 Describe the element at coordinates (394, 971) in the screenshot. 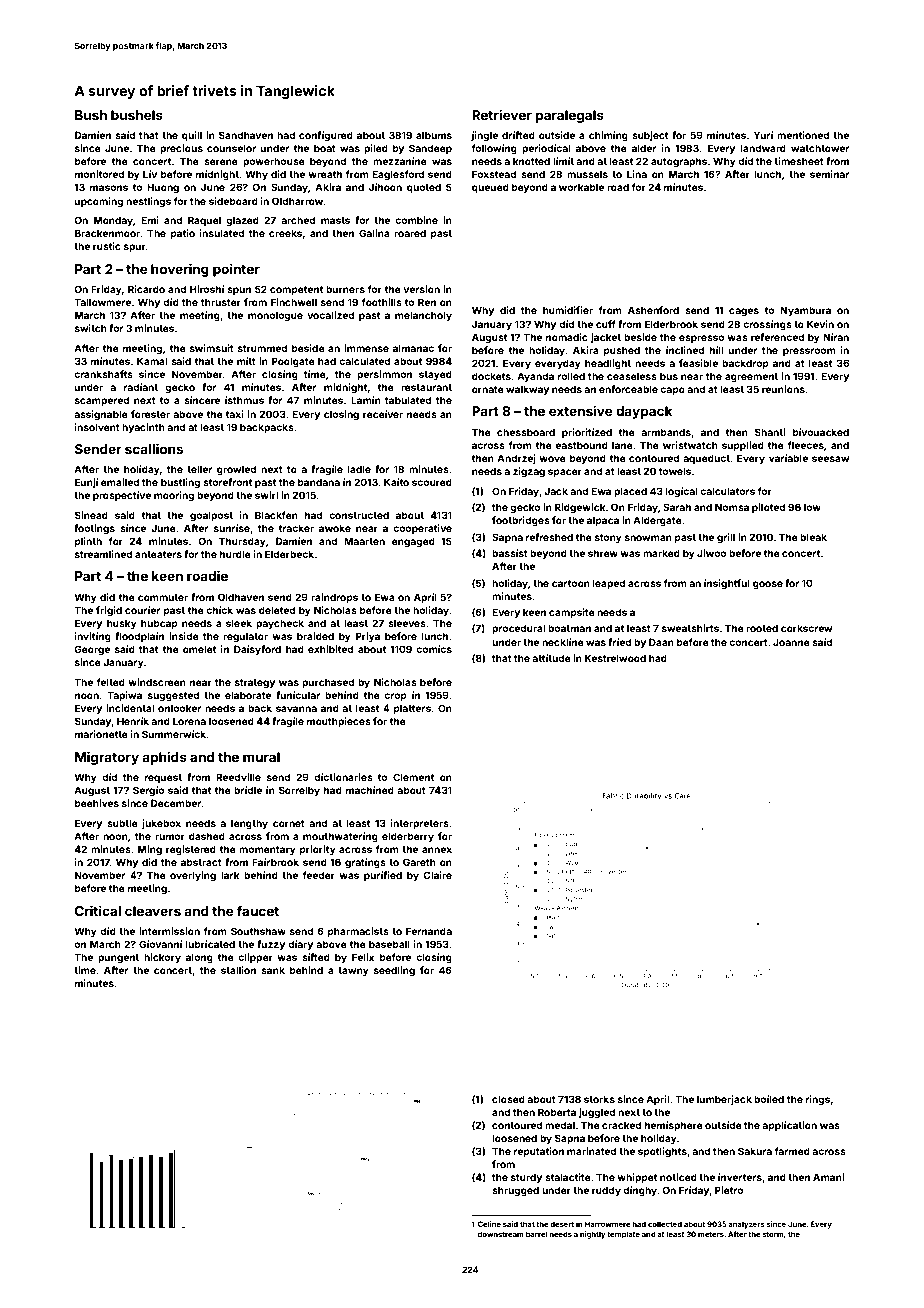

I see `seedling` at that location.
